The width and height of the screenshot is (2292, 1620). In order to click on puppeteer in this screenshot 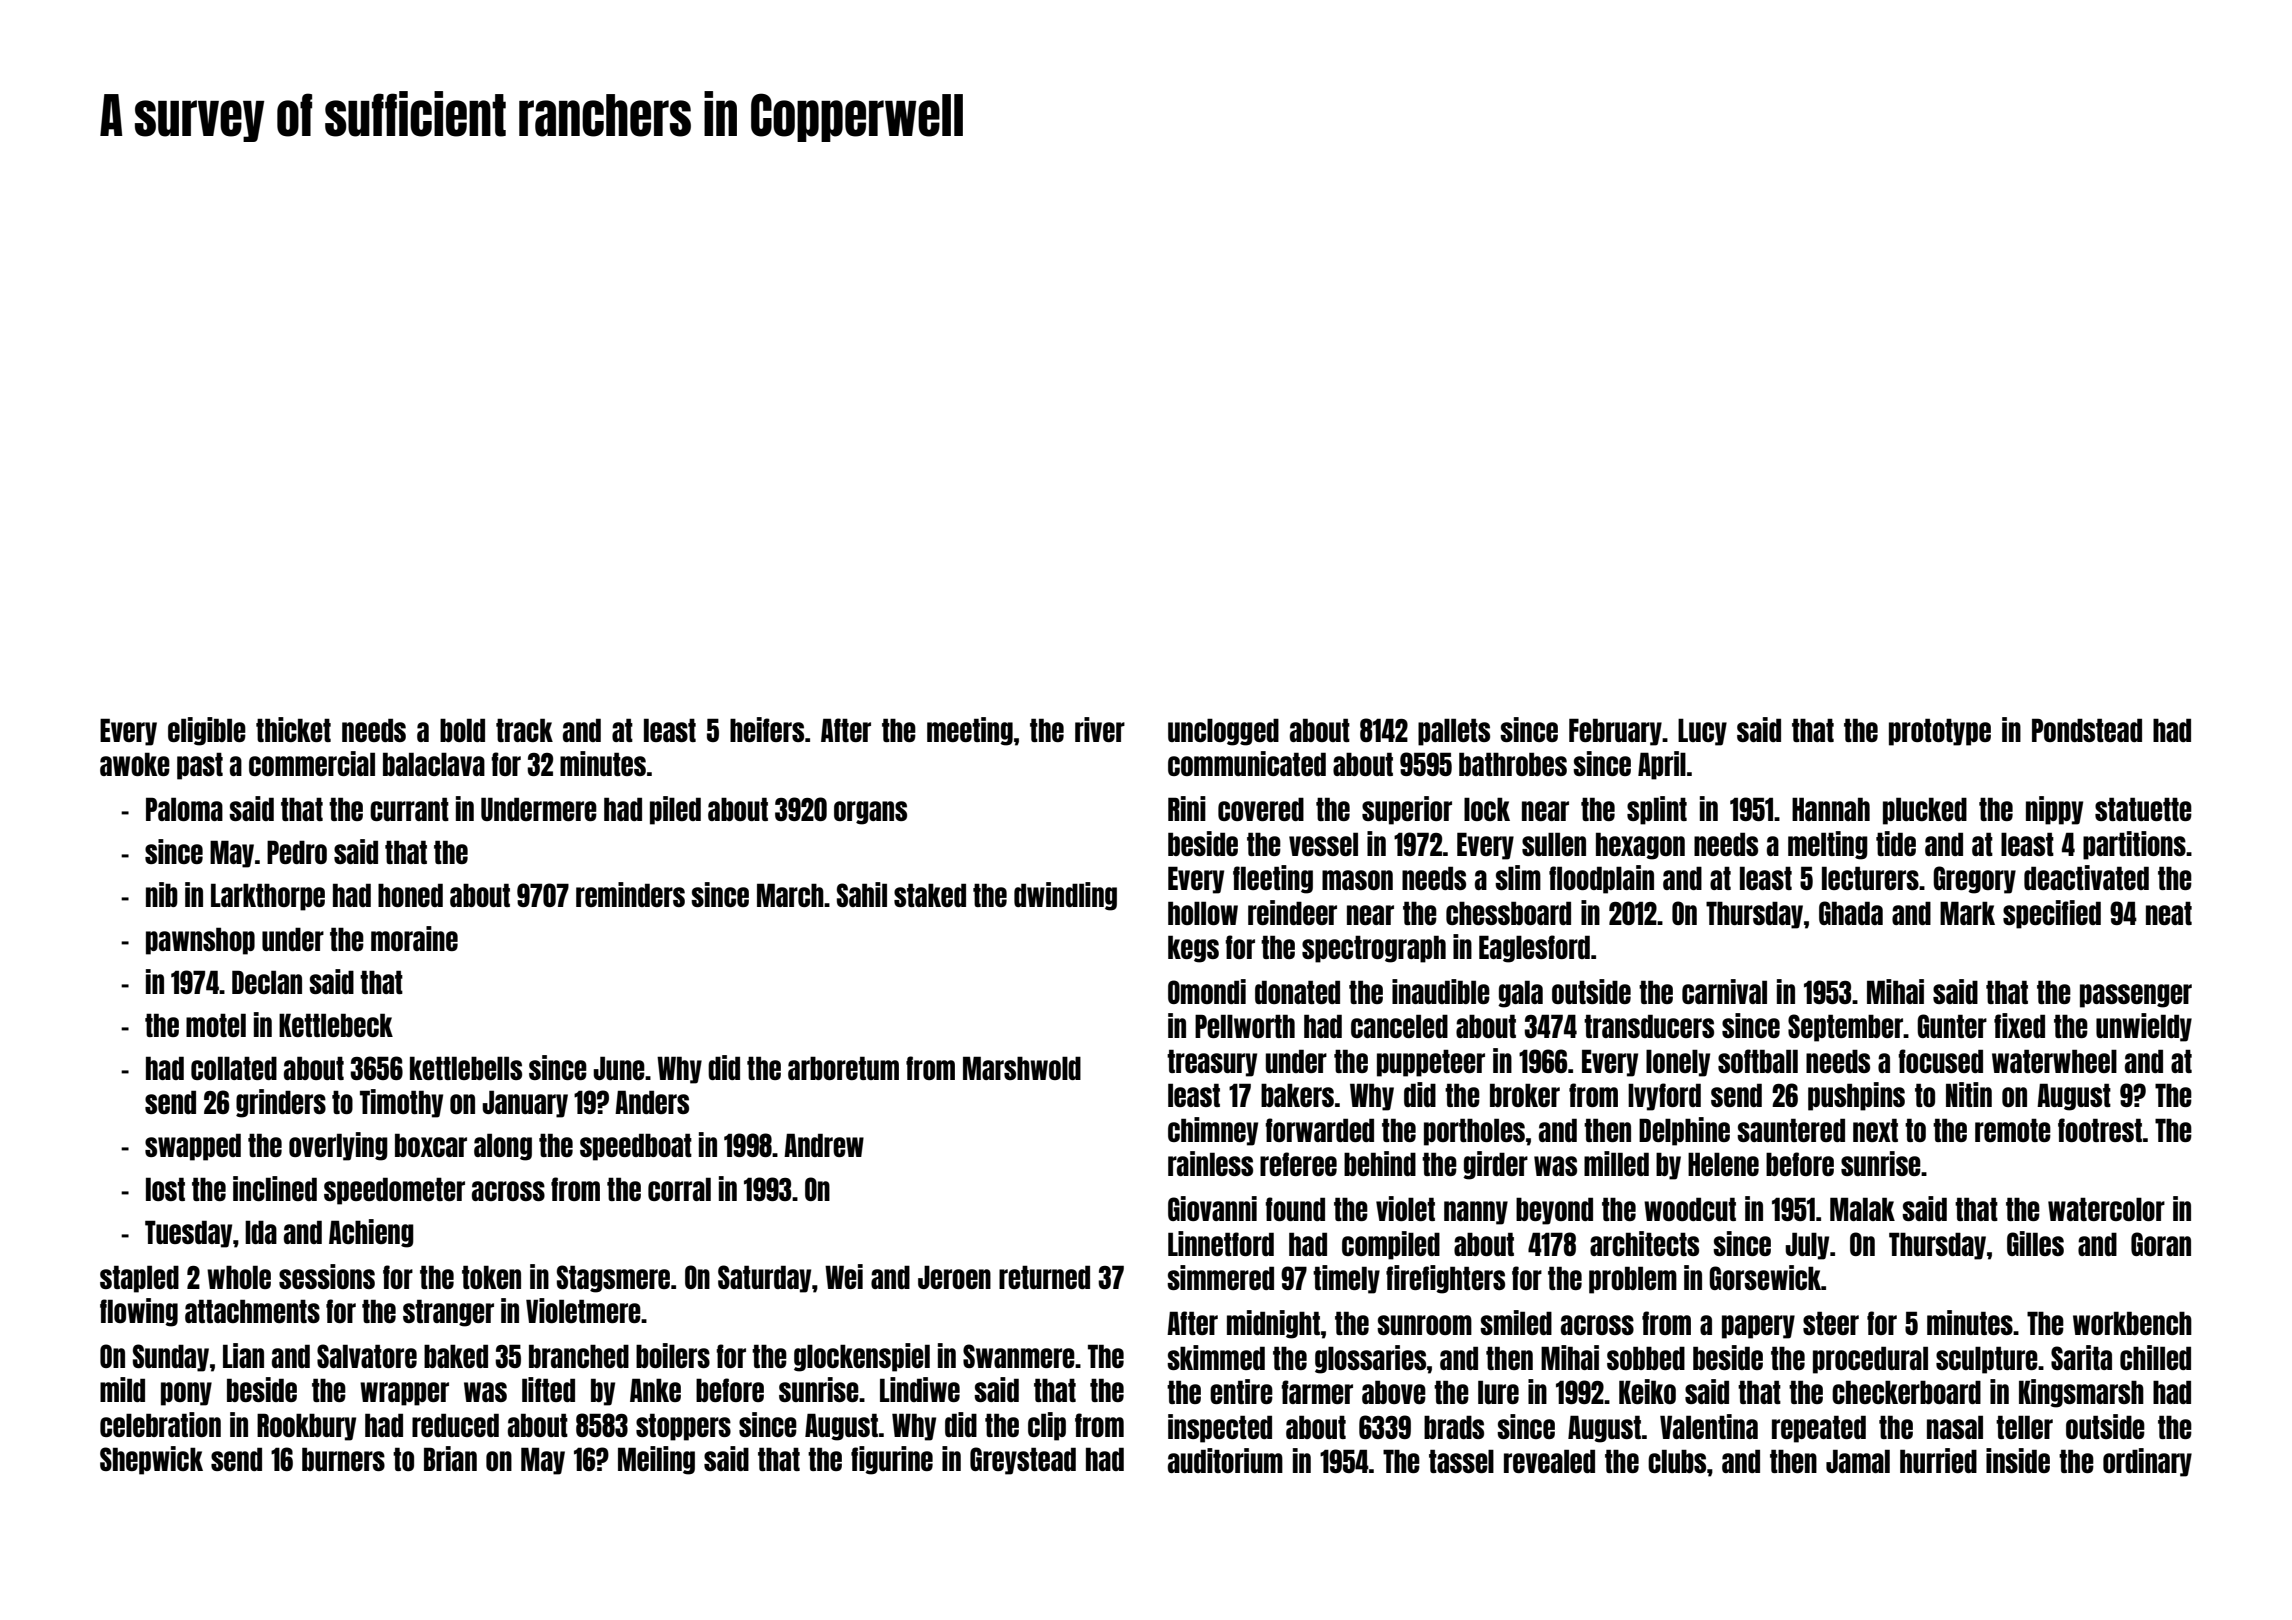, I will do `click(1431, 1063)`.
